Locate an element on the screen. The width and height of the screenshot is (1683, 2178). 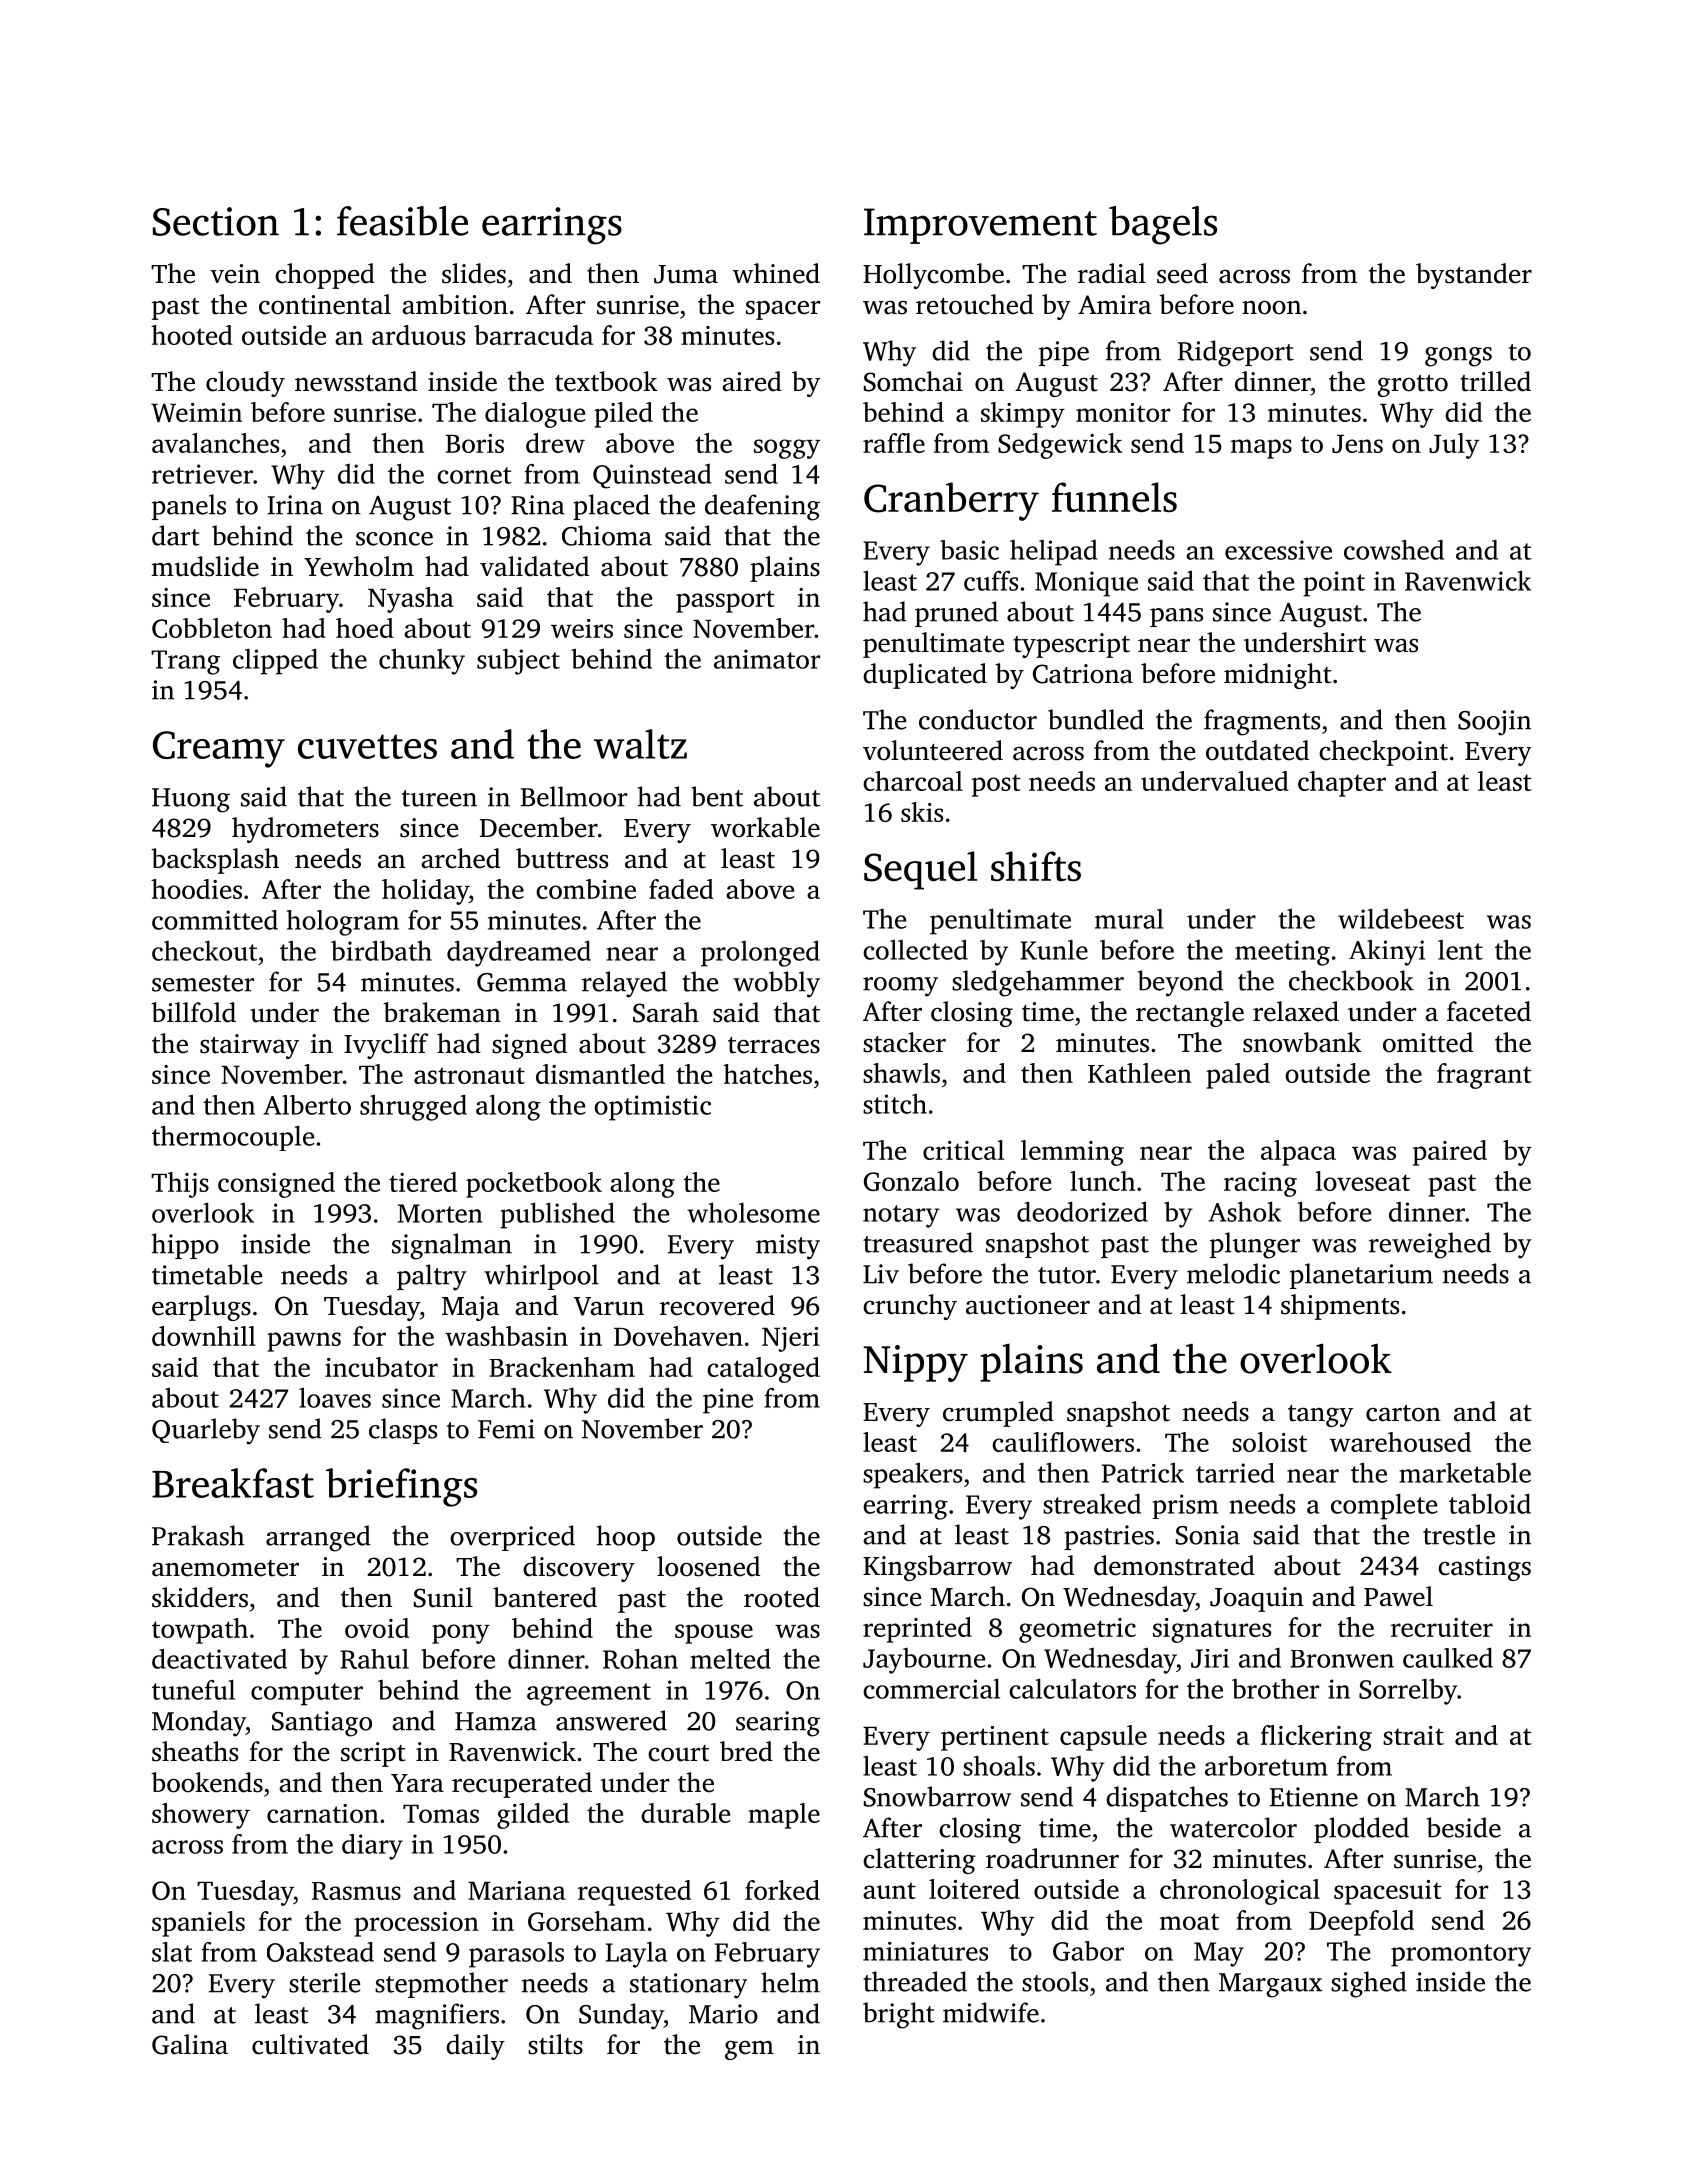
whined is located at coordinates (776, 273).
